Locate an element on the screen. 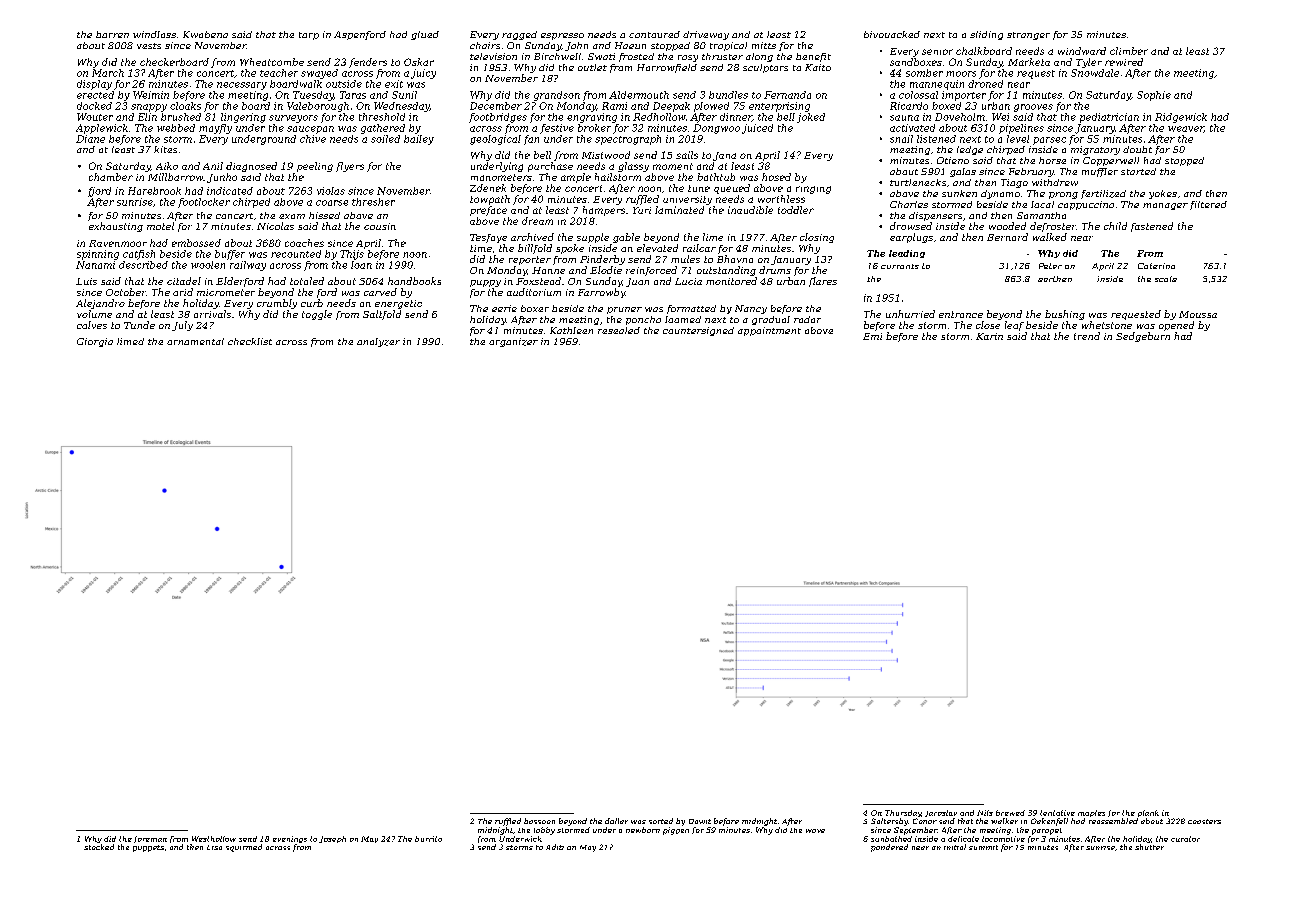 The width and height of the screenshot is (1308, 924). organizer is located at coordinates (513, 342).
